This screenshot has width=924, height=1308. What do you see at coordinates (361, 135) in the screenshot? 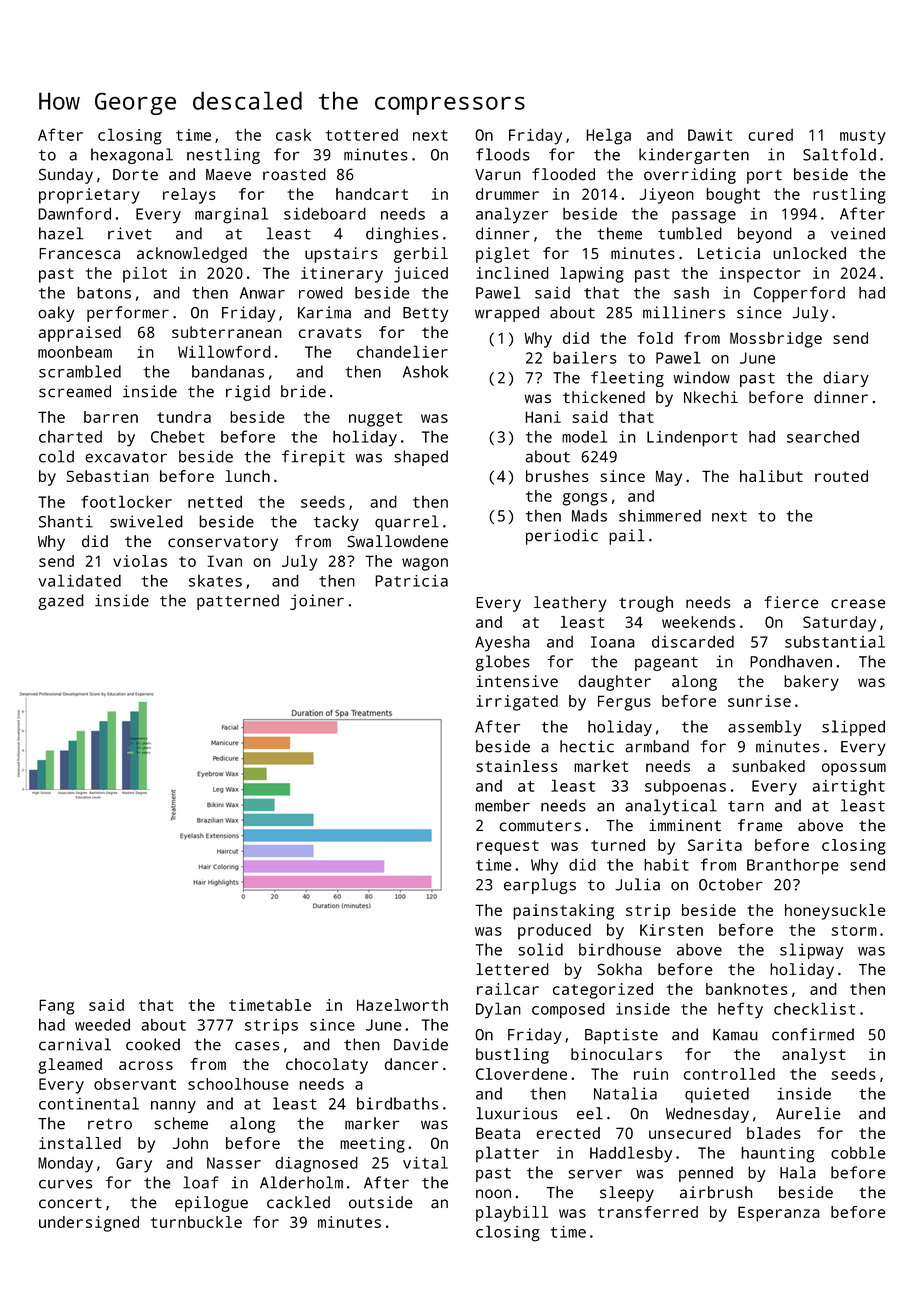
I see `tottered` at bounding box center [361, 135].
